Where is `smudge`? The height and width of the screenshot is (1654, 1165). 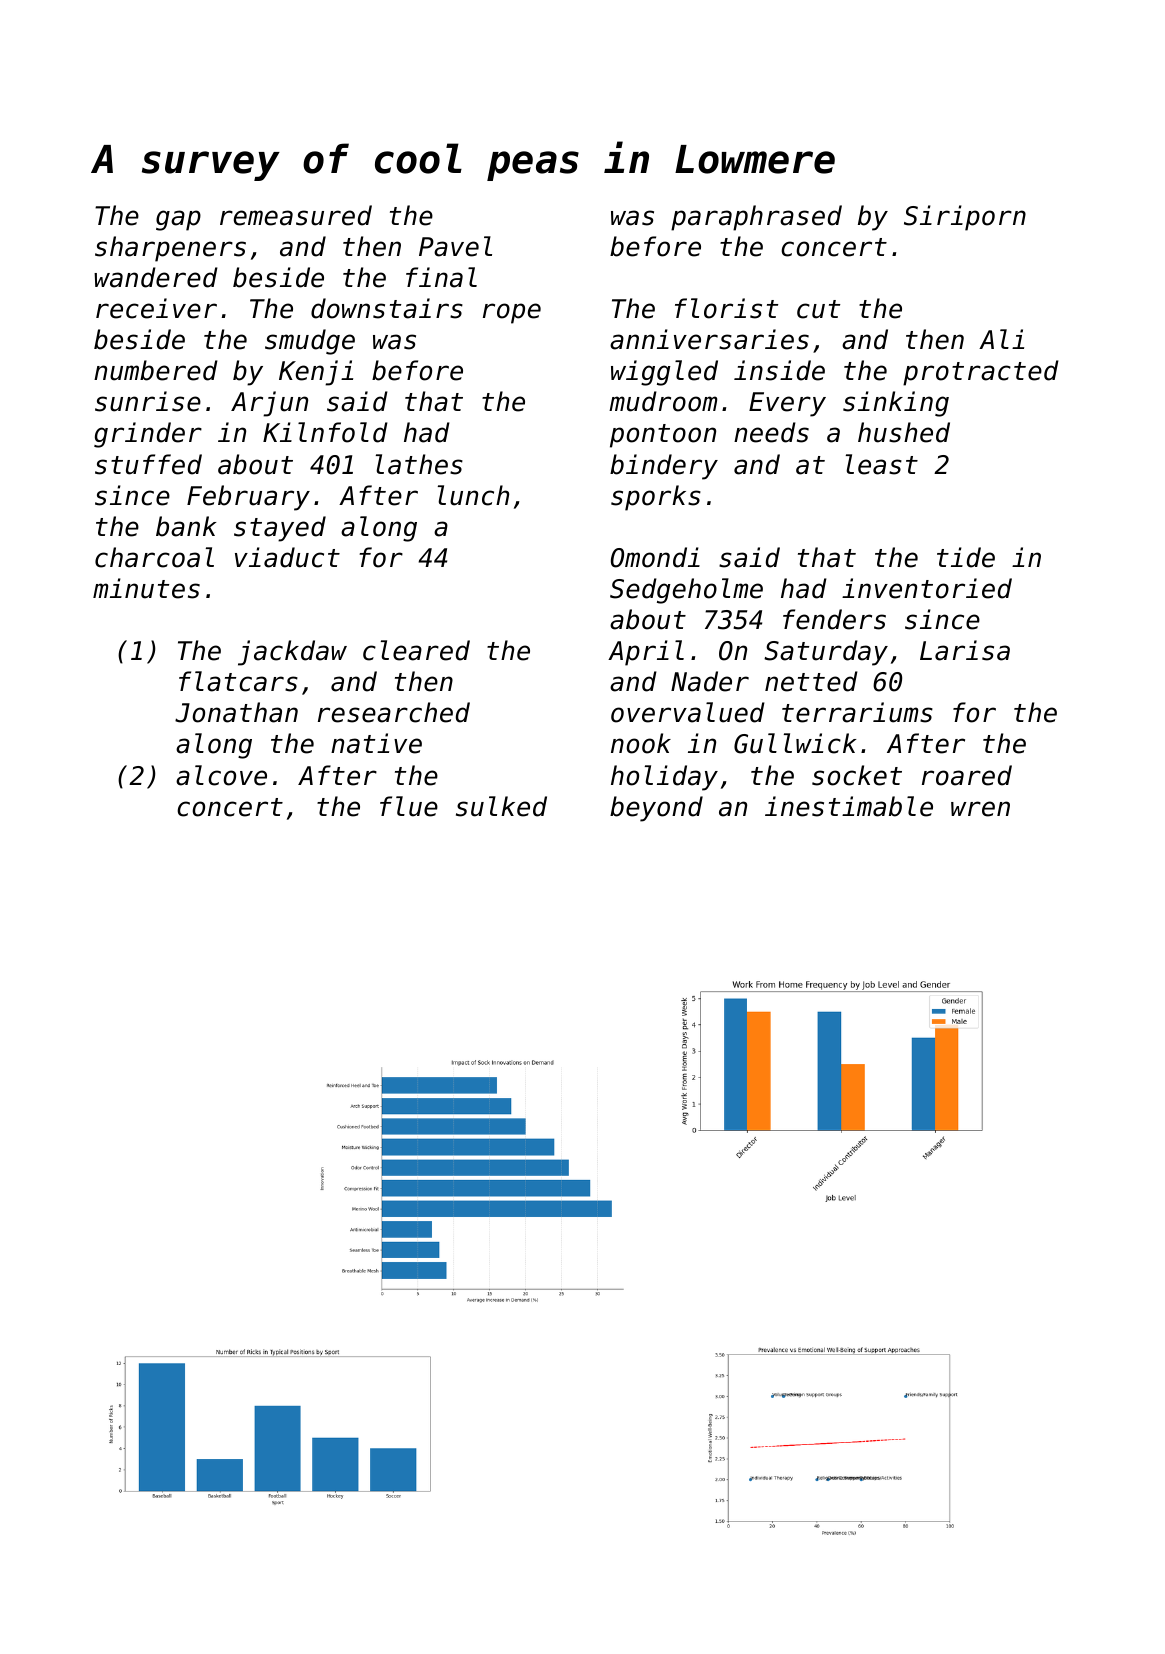 smudge is located at coordinates (310, 342).
